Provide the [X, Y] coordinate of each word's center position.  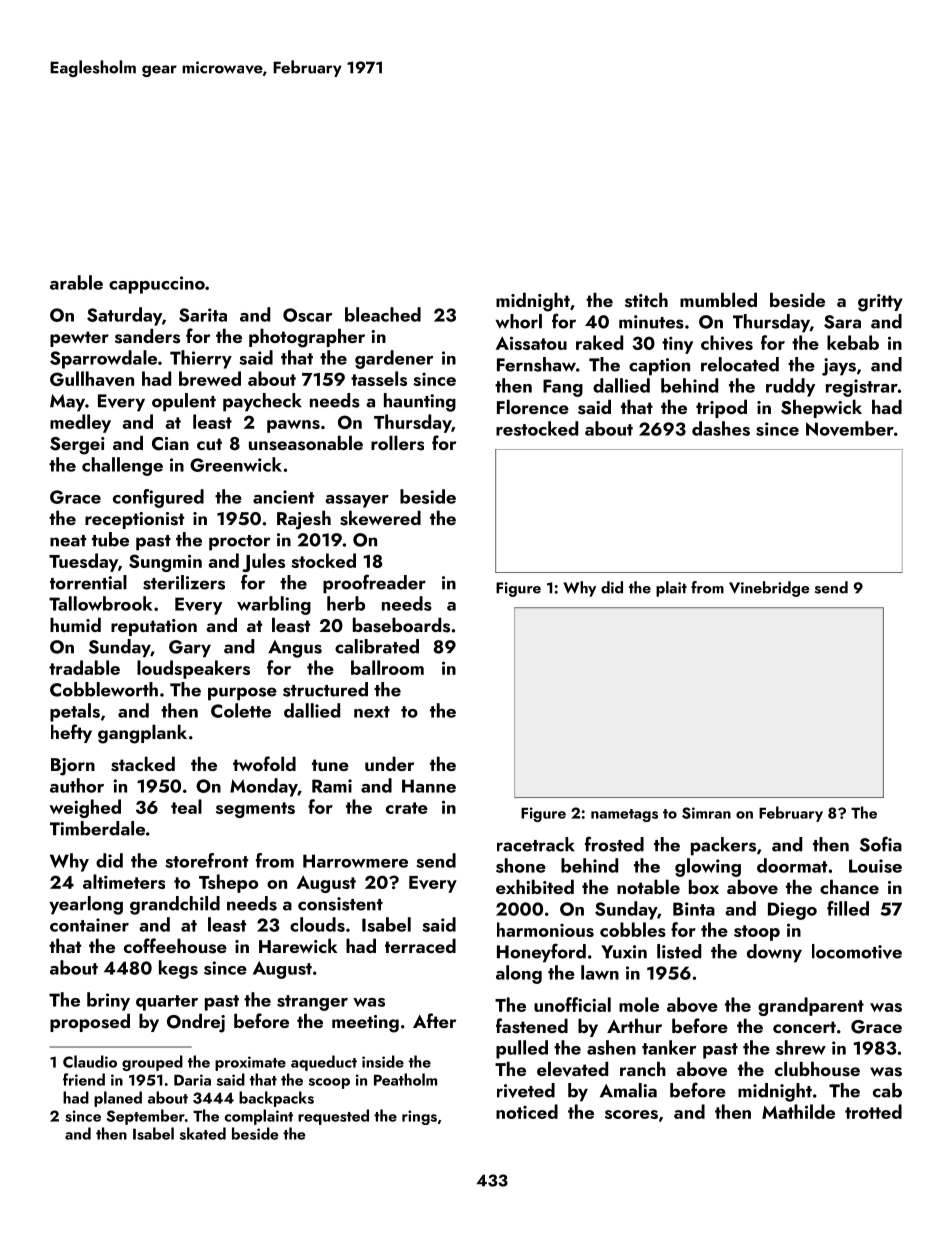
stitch [646, 300]
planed [118, 1099]
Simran [706, 813]
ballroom [387, 667]
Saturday [124, 316]
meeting [365, 1024]
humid [75, 624]
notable [648, 886]
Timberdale [97, 828]
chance [849, 886]
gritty [880, 303]
